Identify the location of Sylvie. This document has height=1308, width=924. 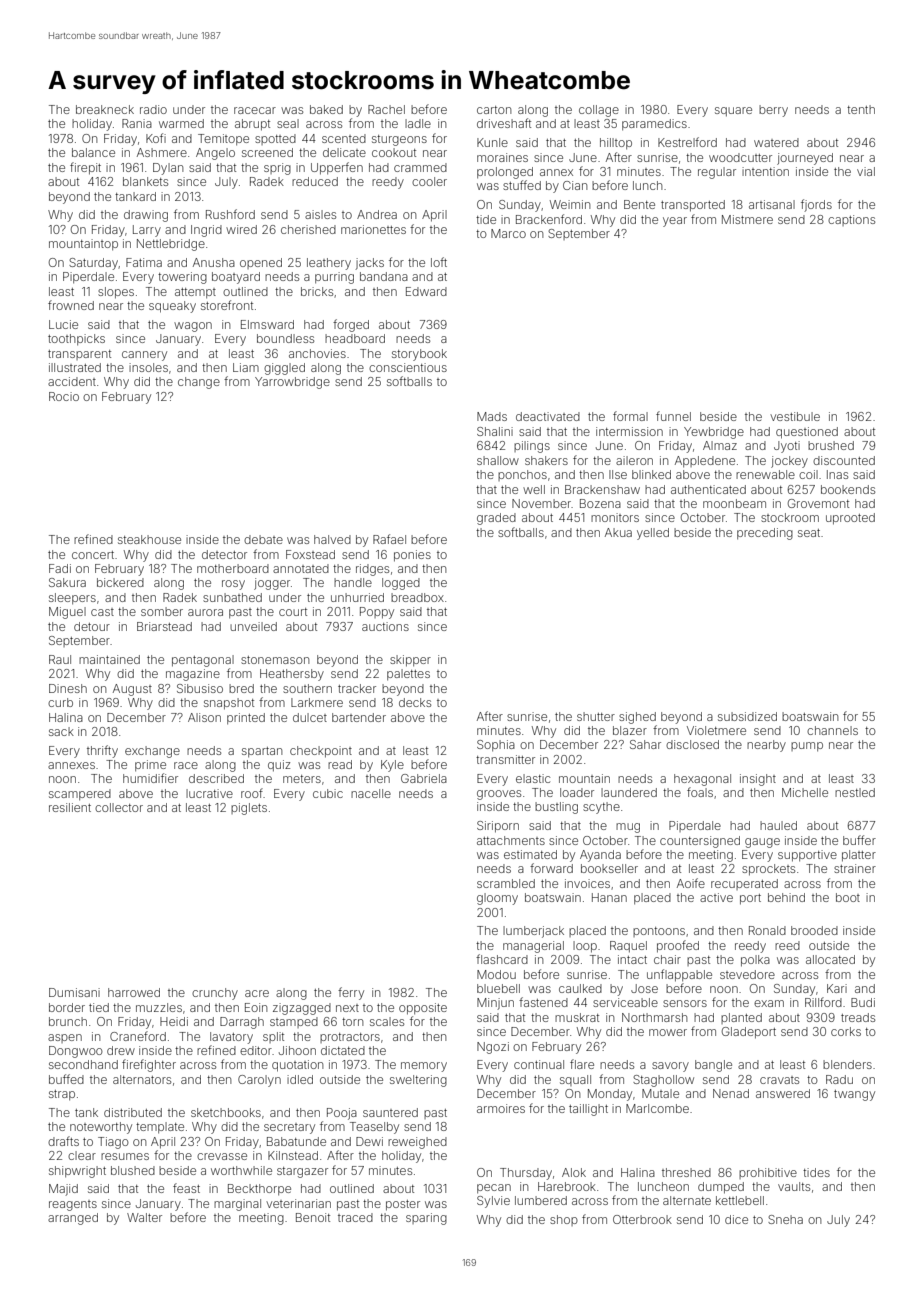
(493, 1202).
